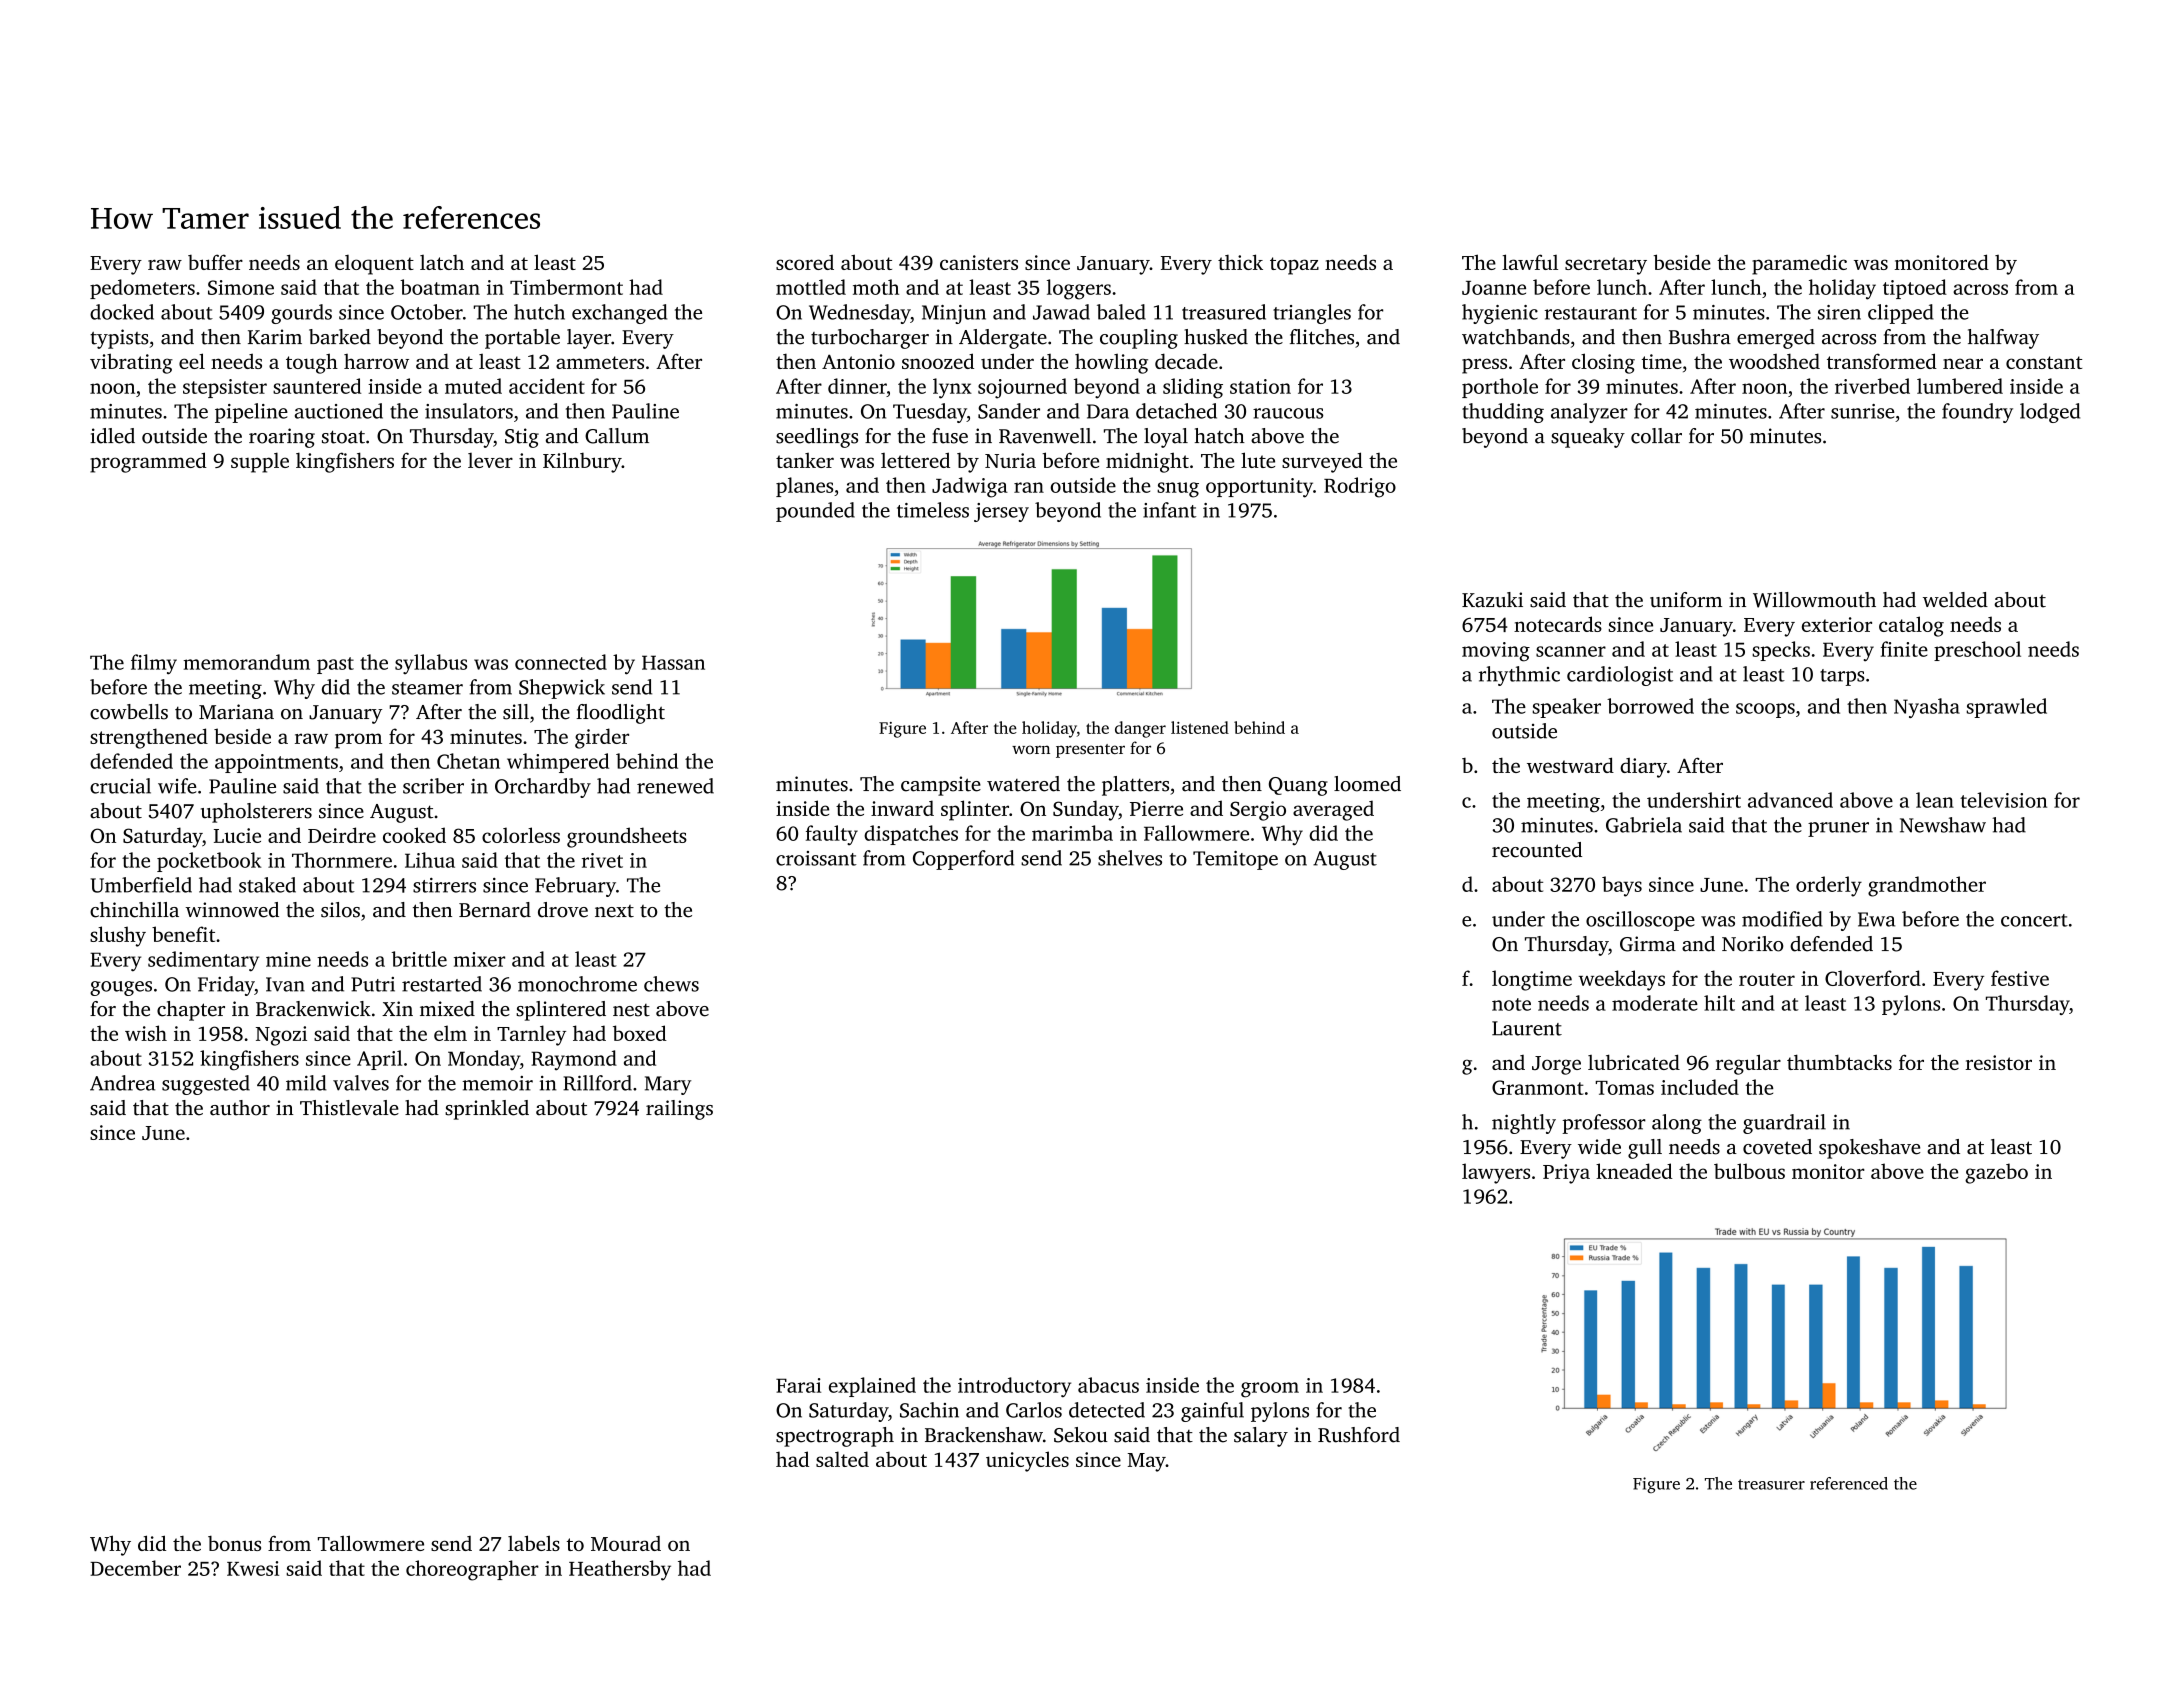  I want to click on salted, so click(842, 1459).
